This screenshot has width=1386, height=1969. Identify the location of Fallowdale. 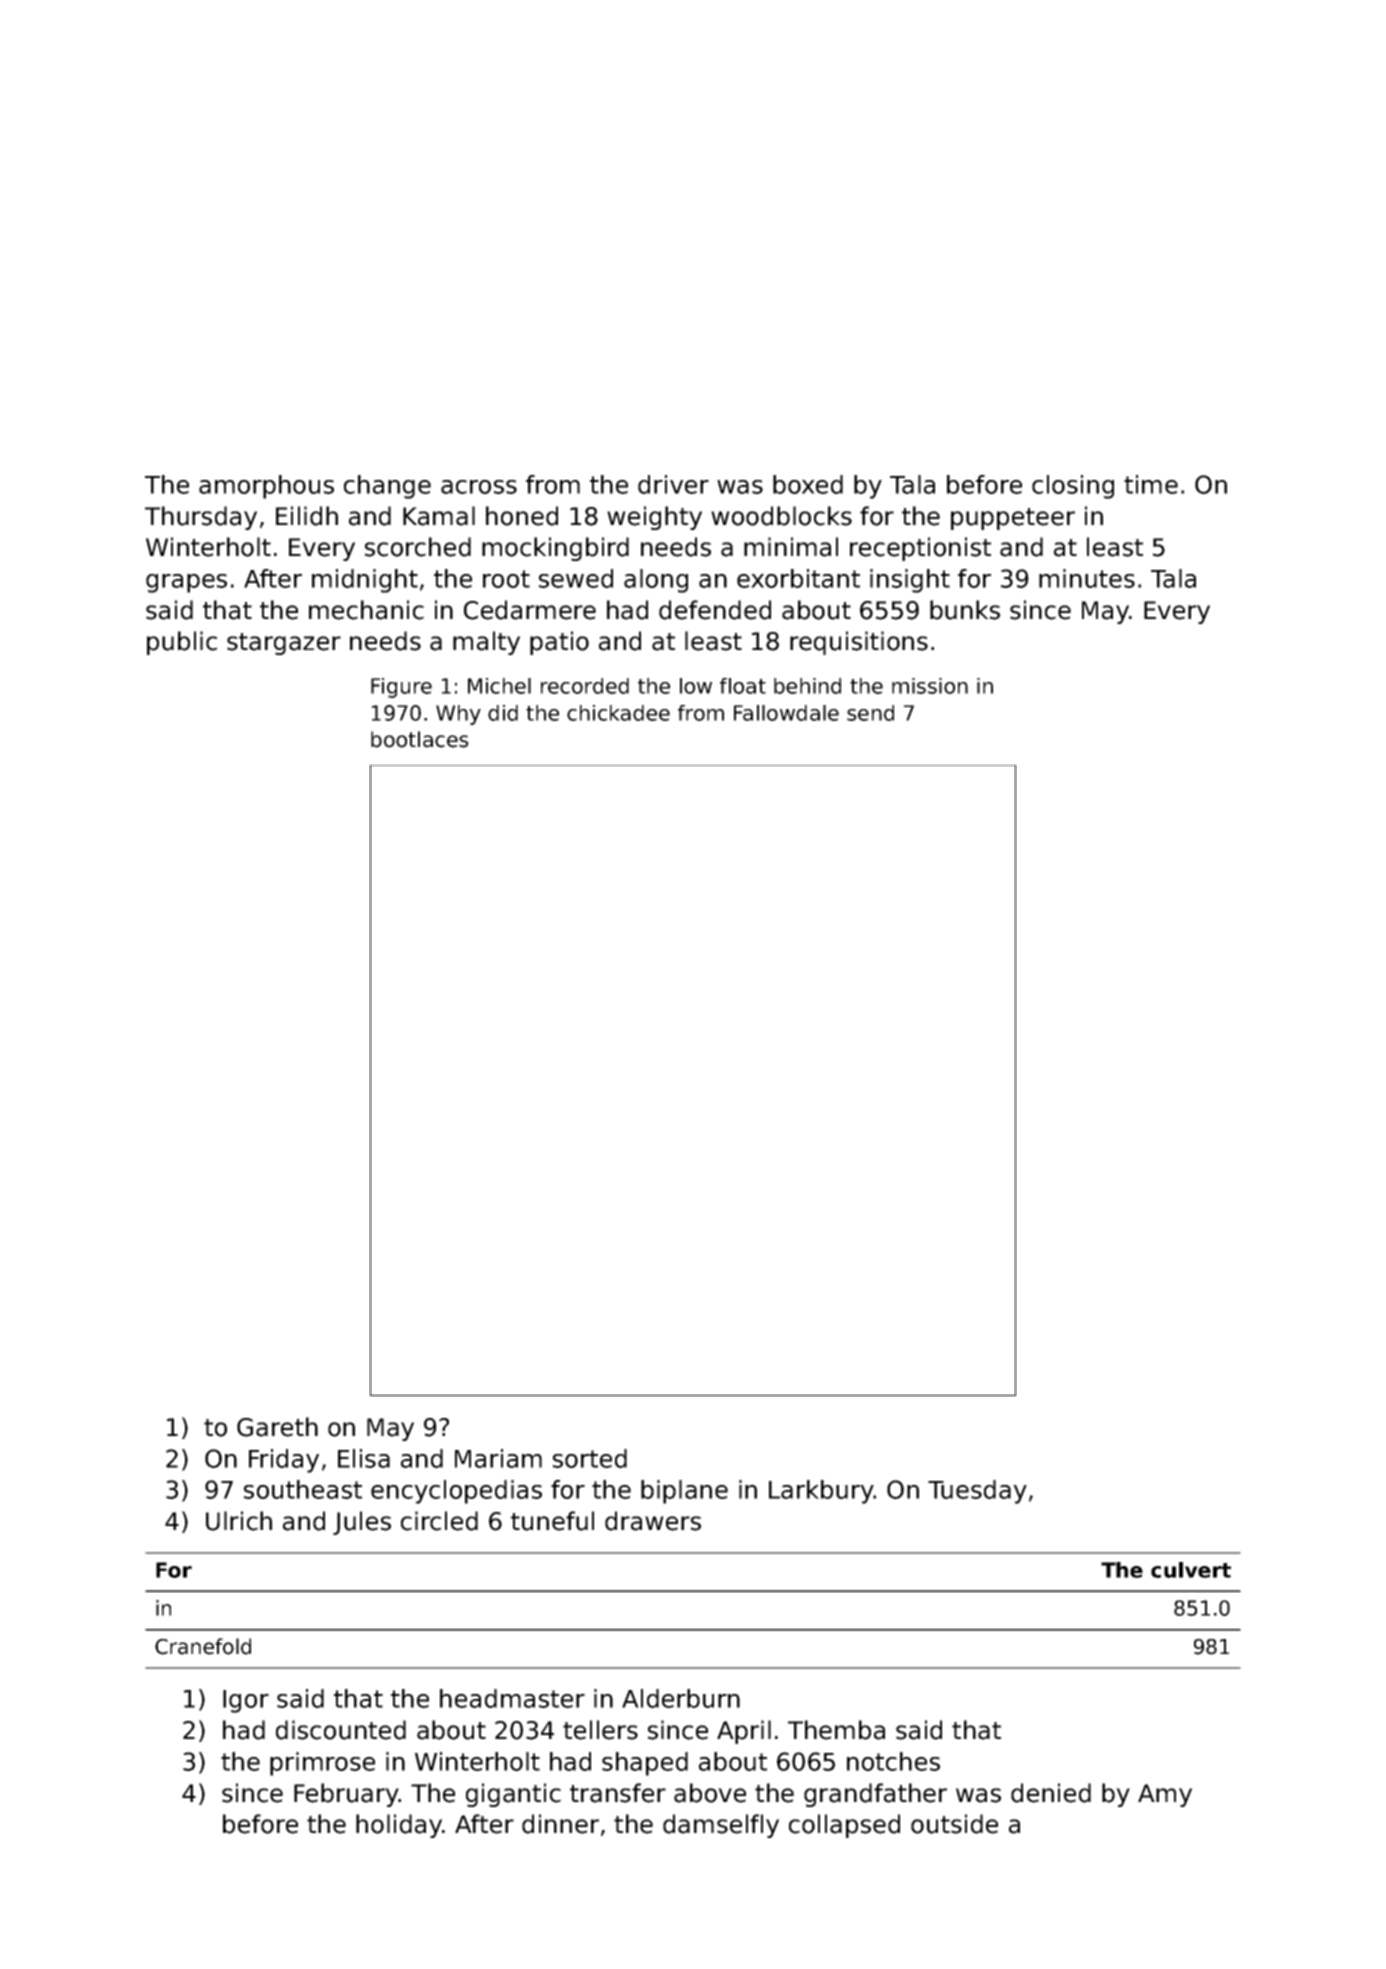
(786, 713).
